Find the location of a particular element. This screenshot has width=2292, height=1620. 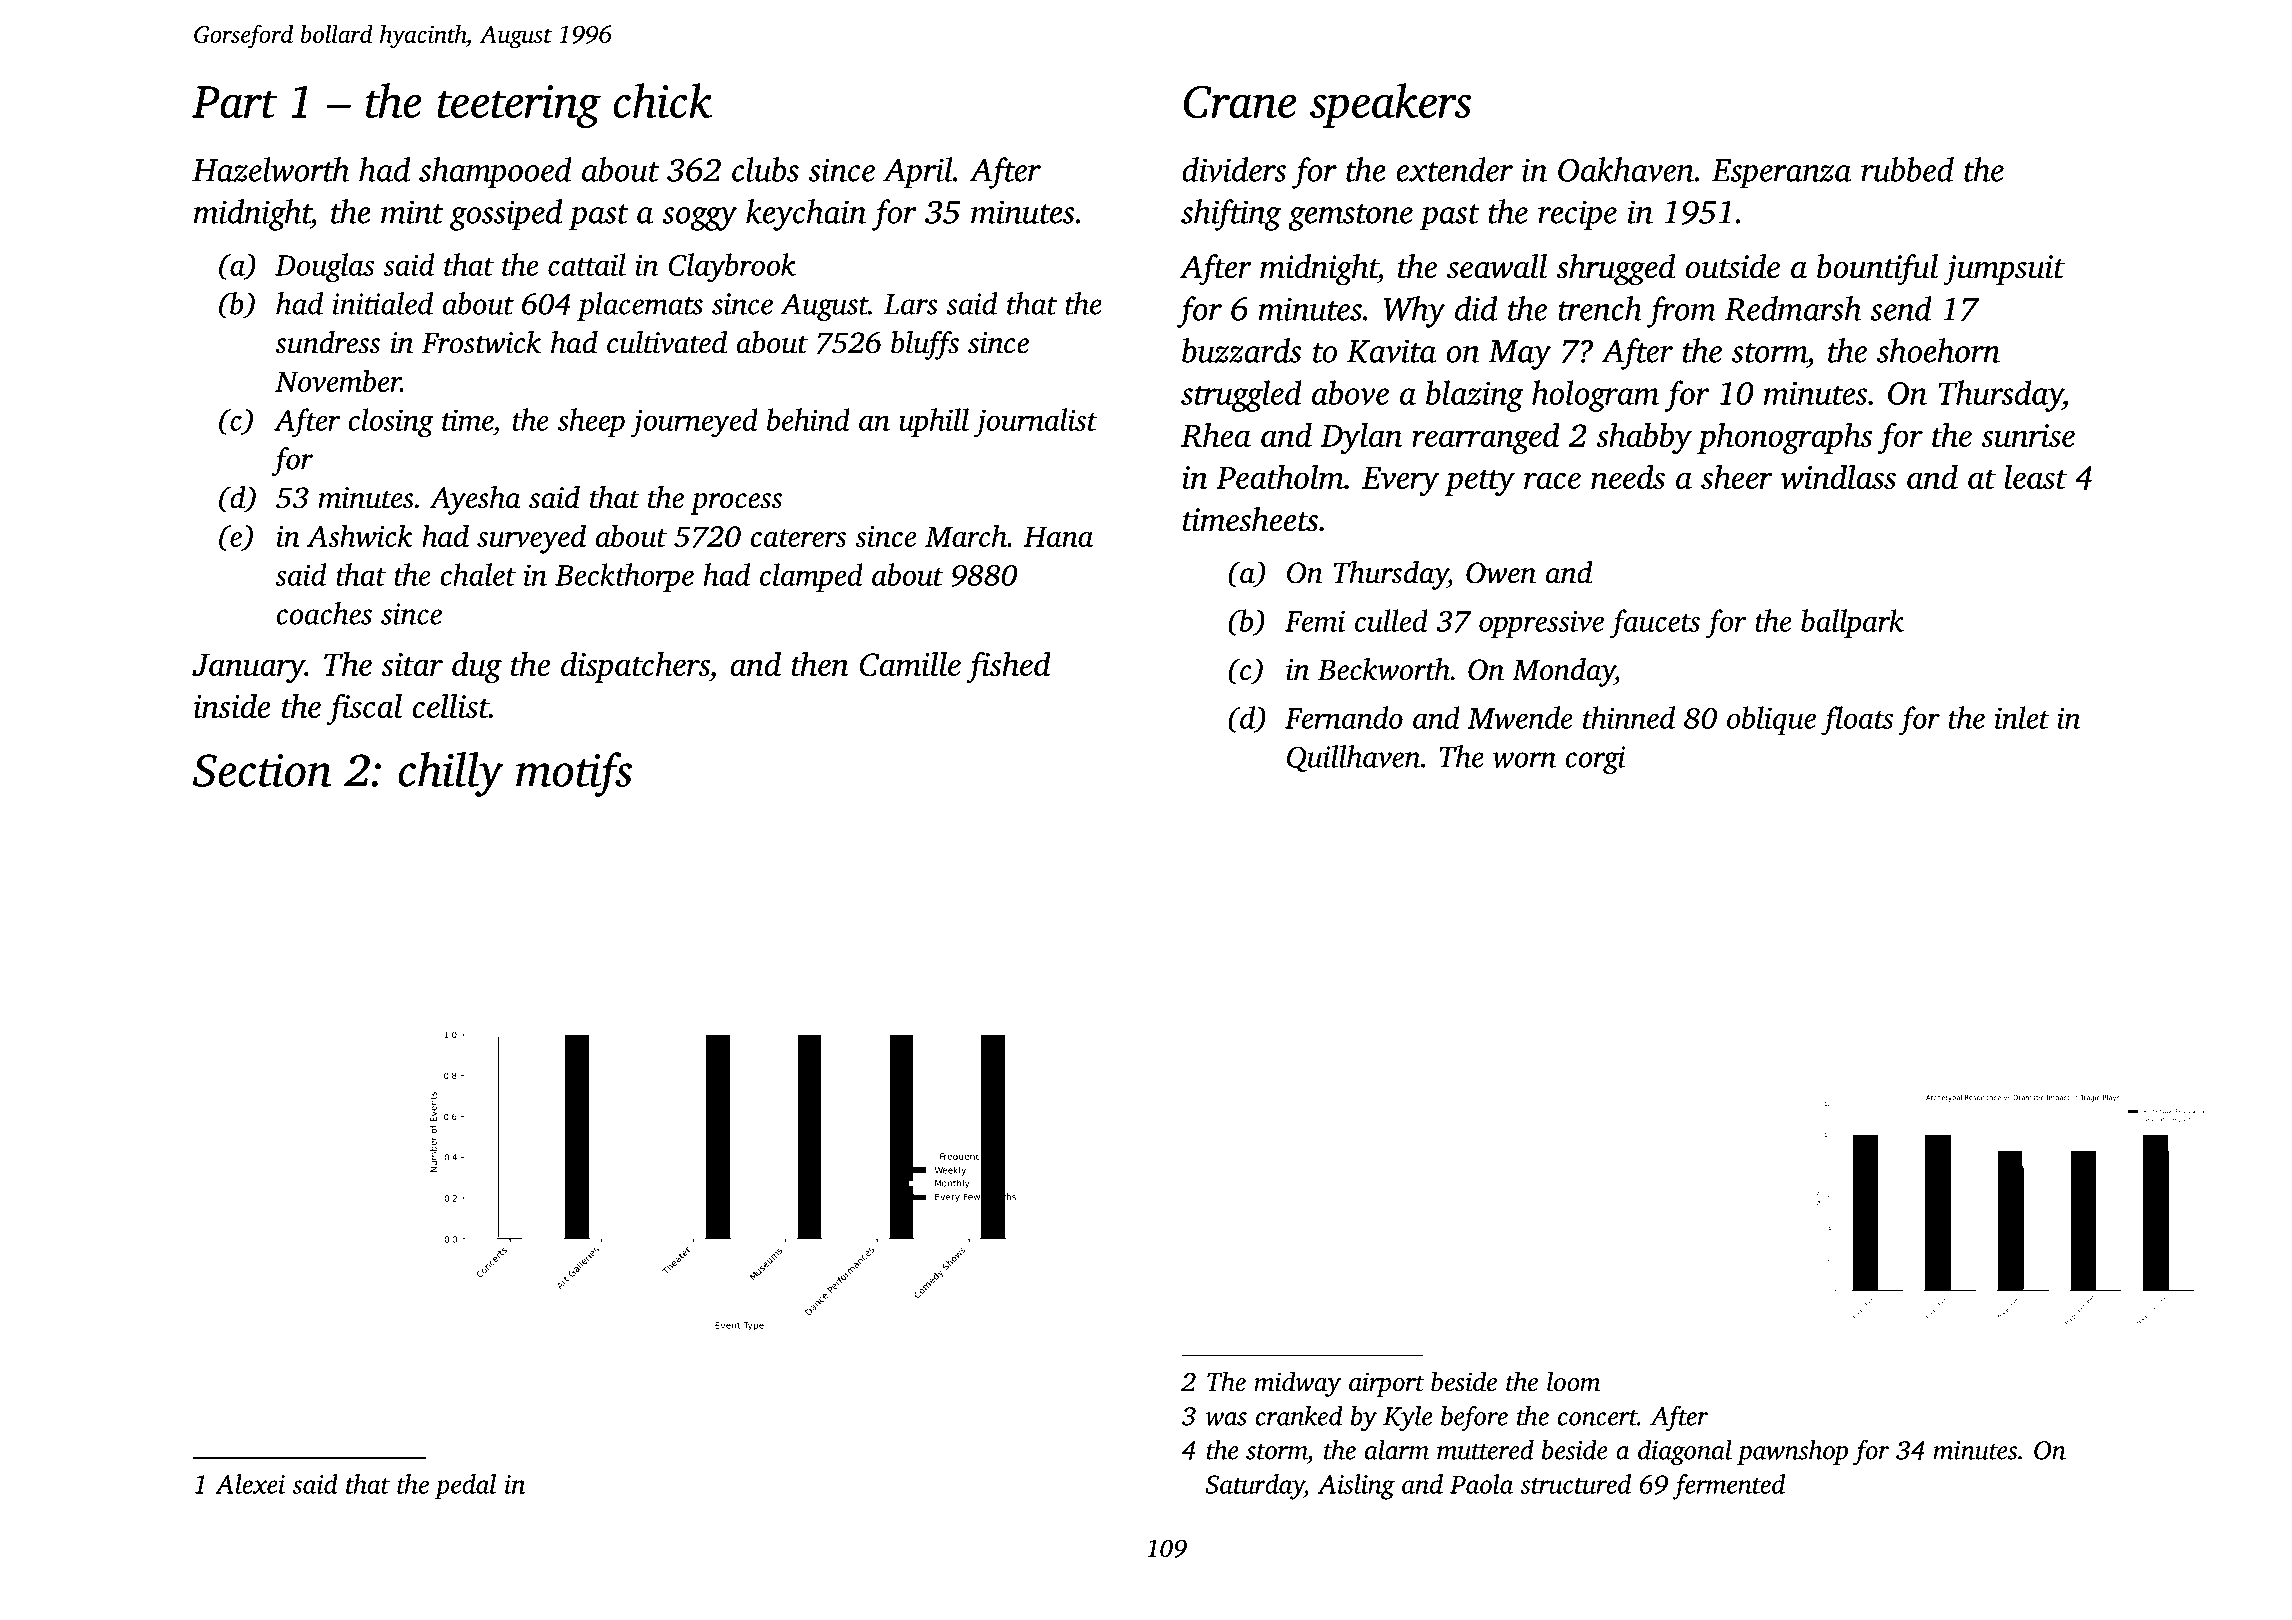

process is located at coordinates (736, 504).
